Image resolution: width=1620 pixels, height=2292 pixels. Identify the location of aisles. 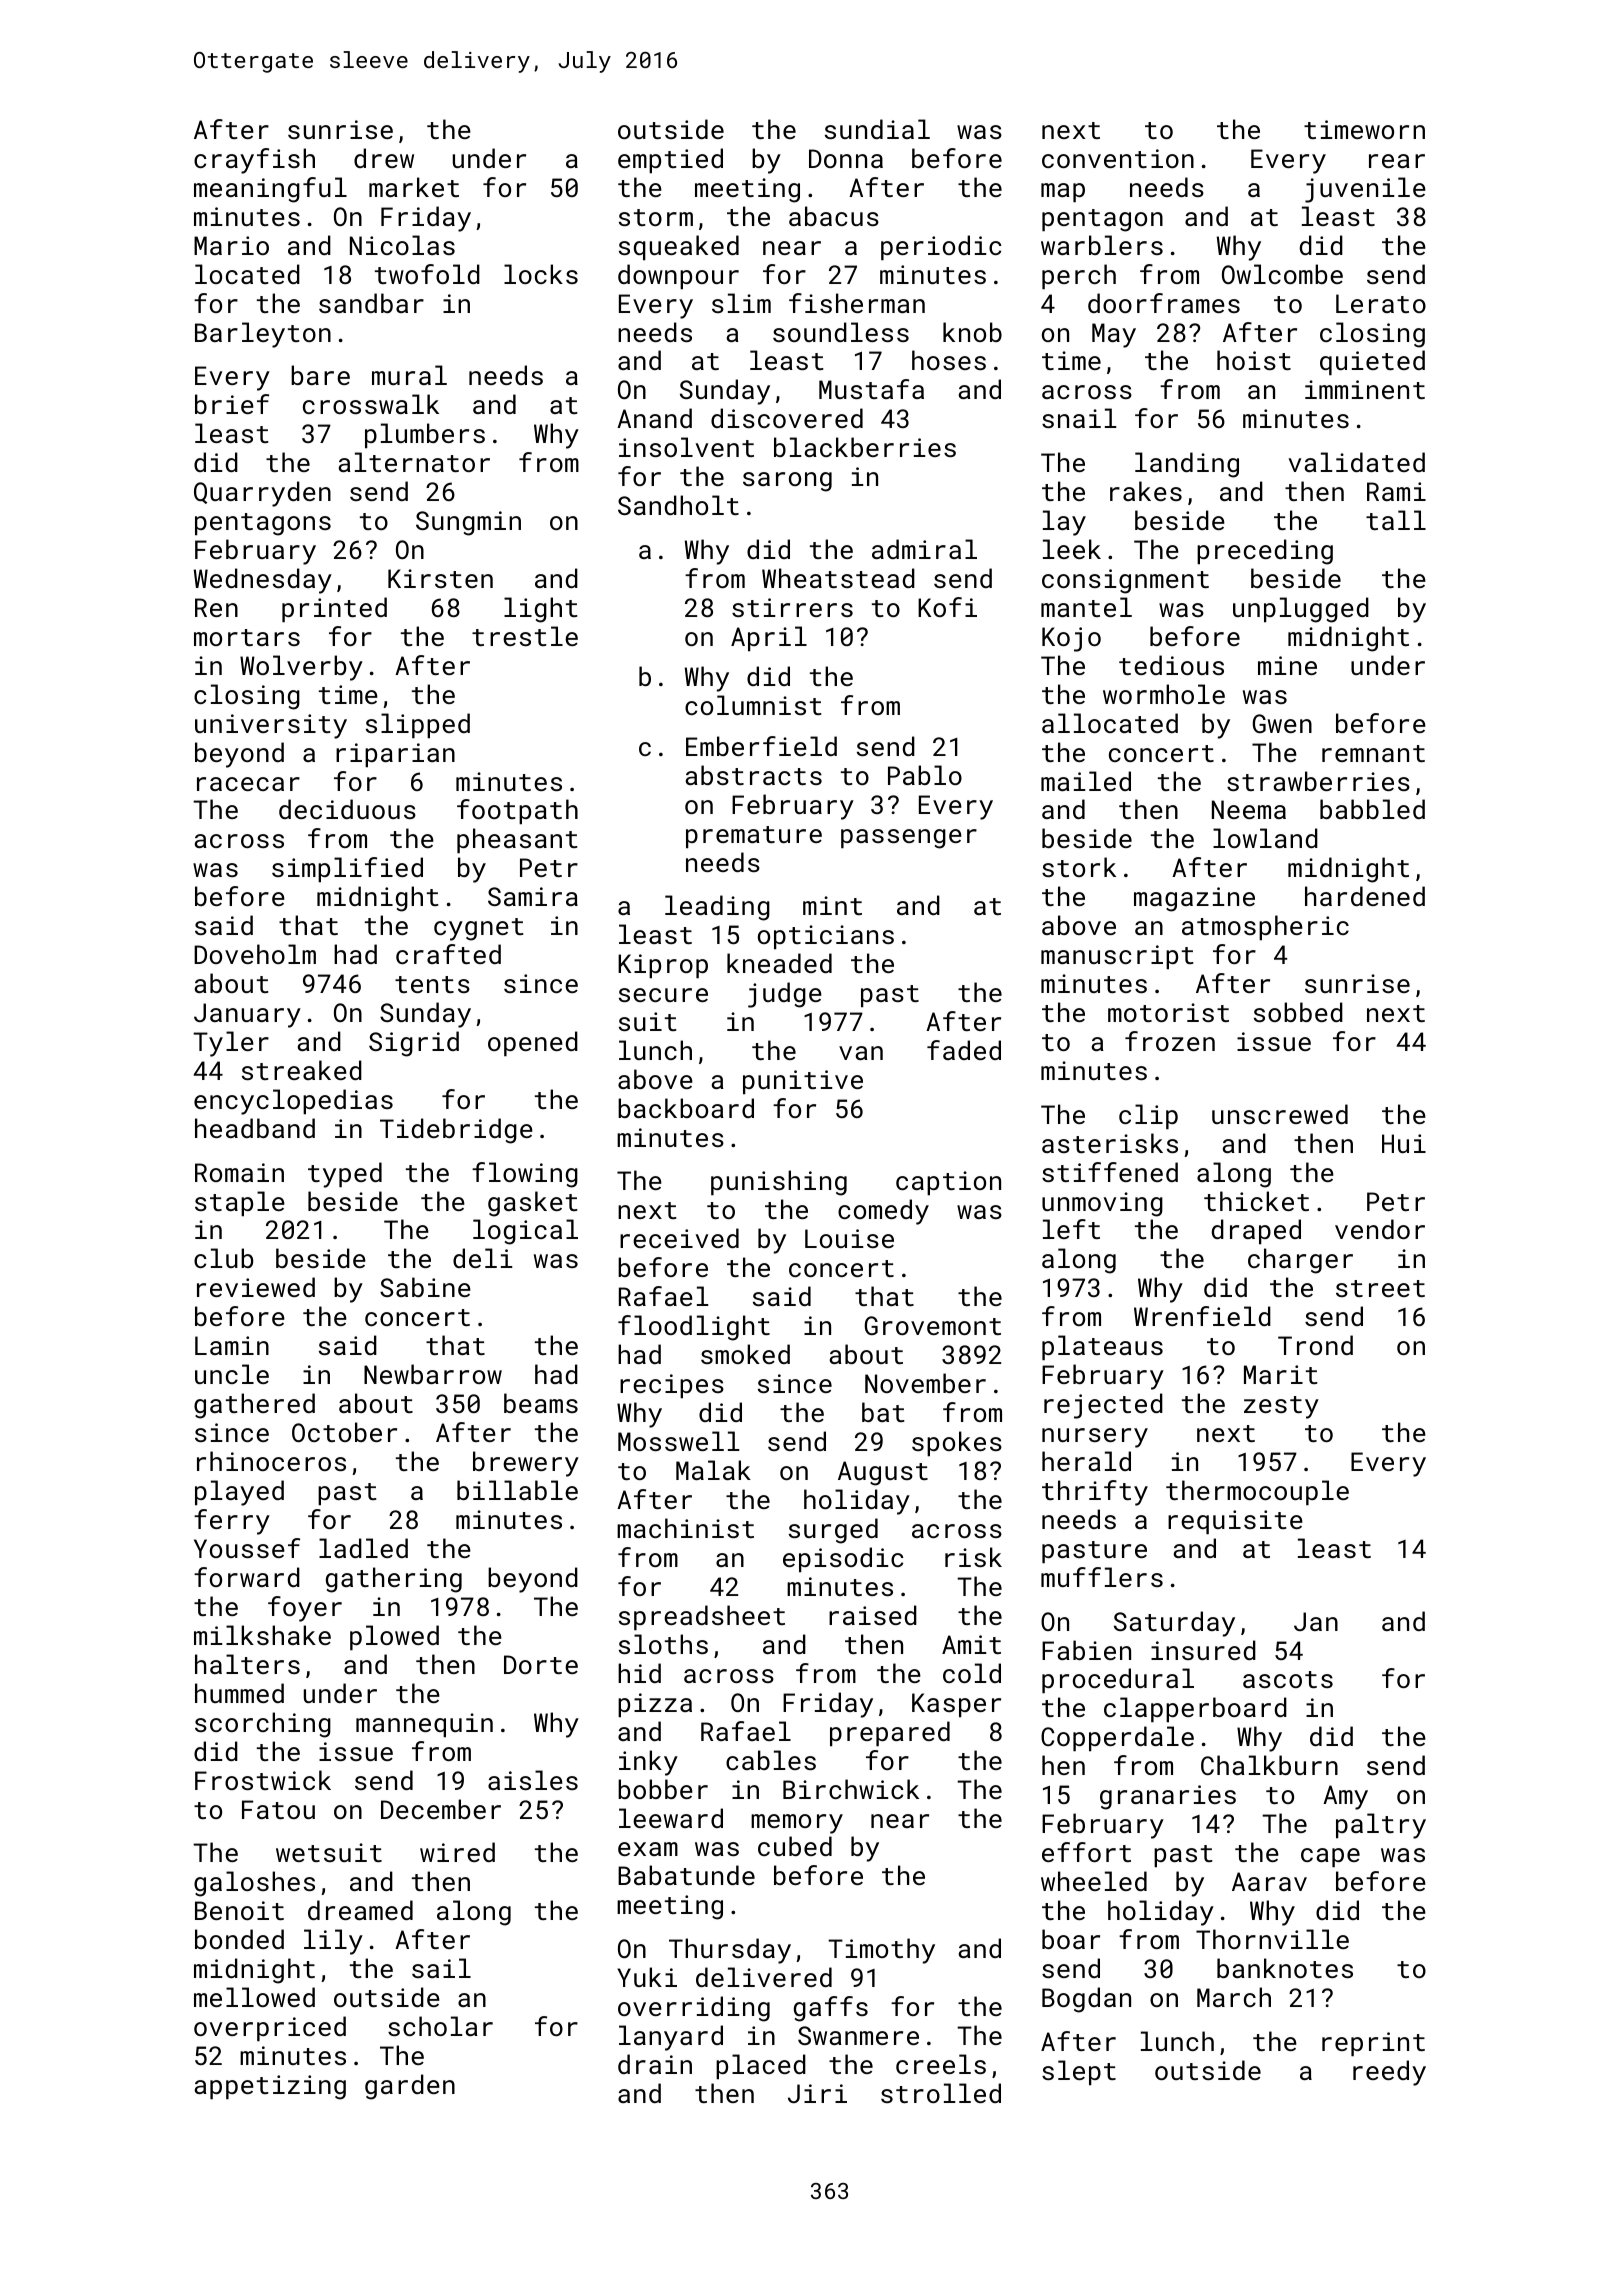
(533, 1780).
